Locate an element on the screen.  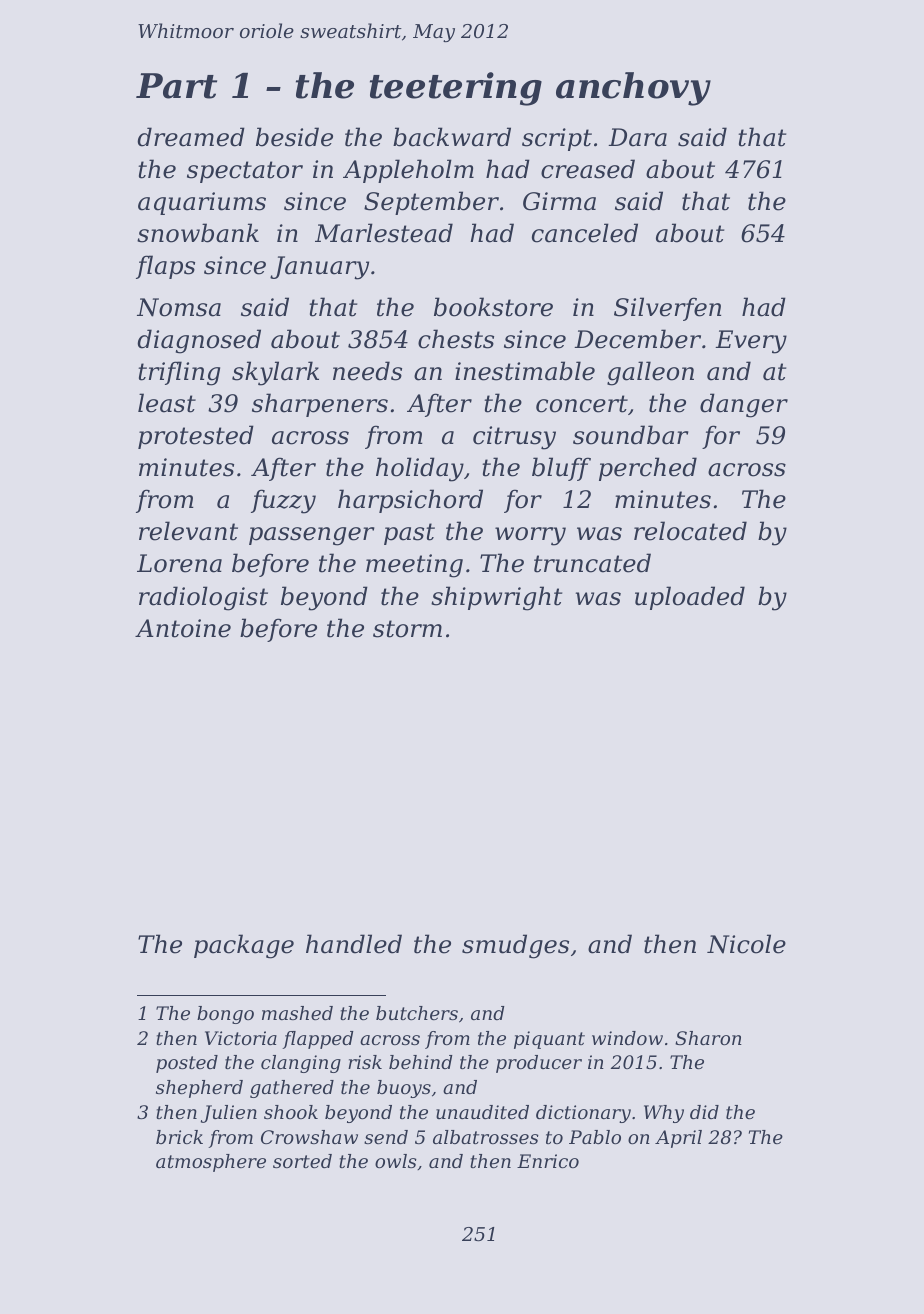
Silverfen is located at coordinates (667, 309).
